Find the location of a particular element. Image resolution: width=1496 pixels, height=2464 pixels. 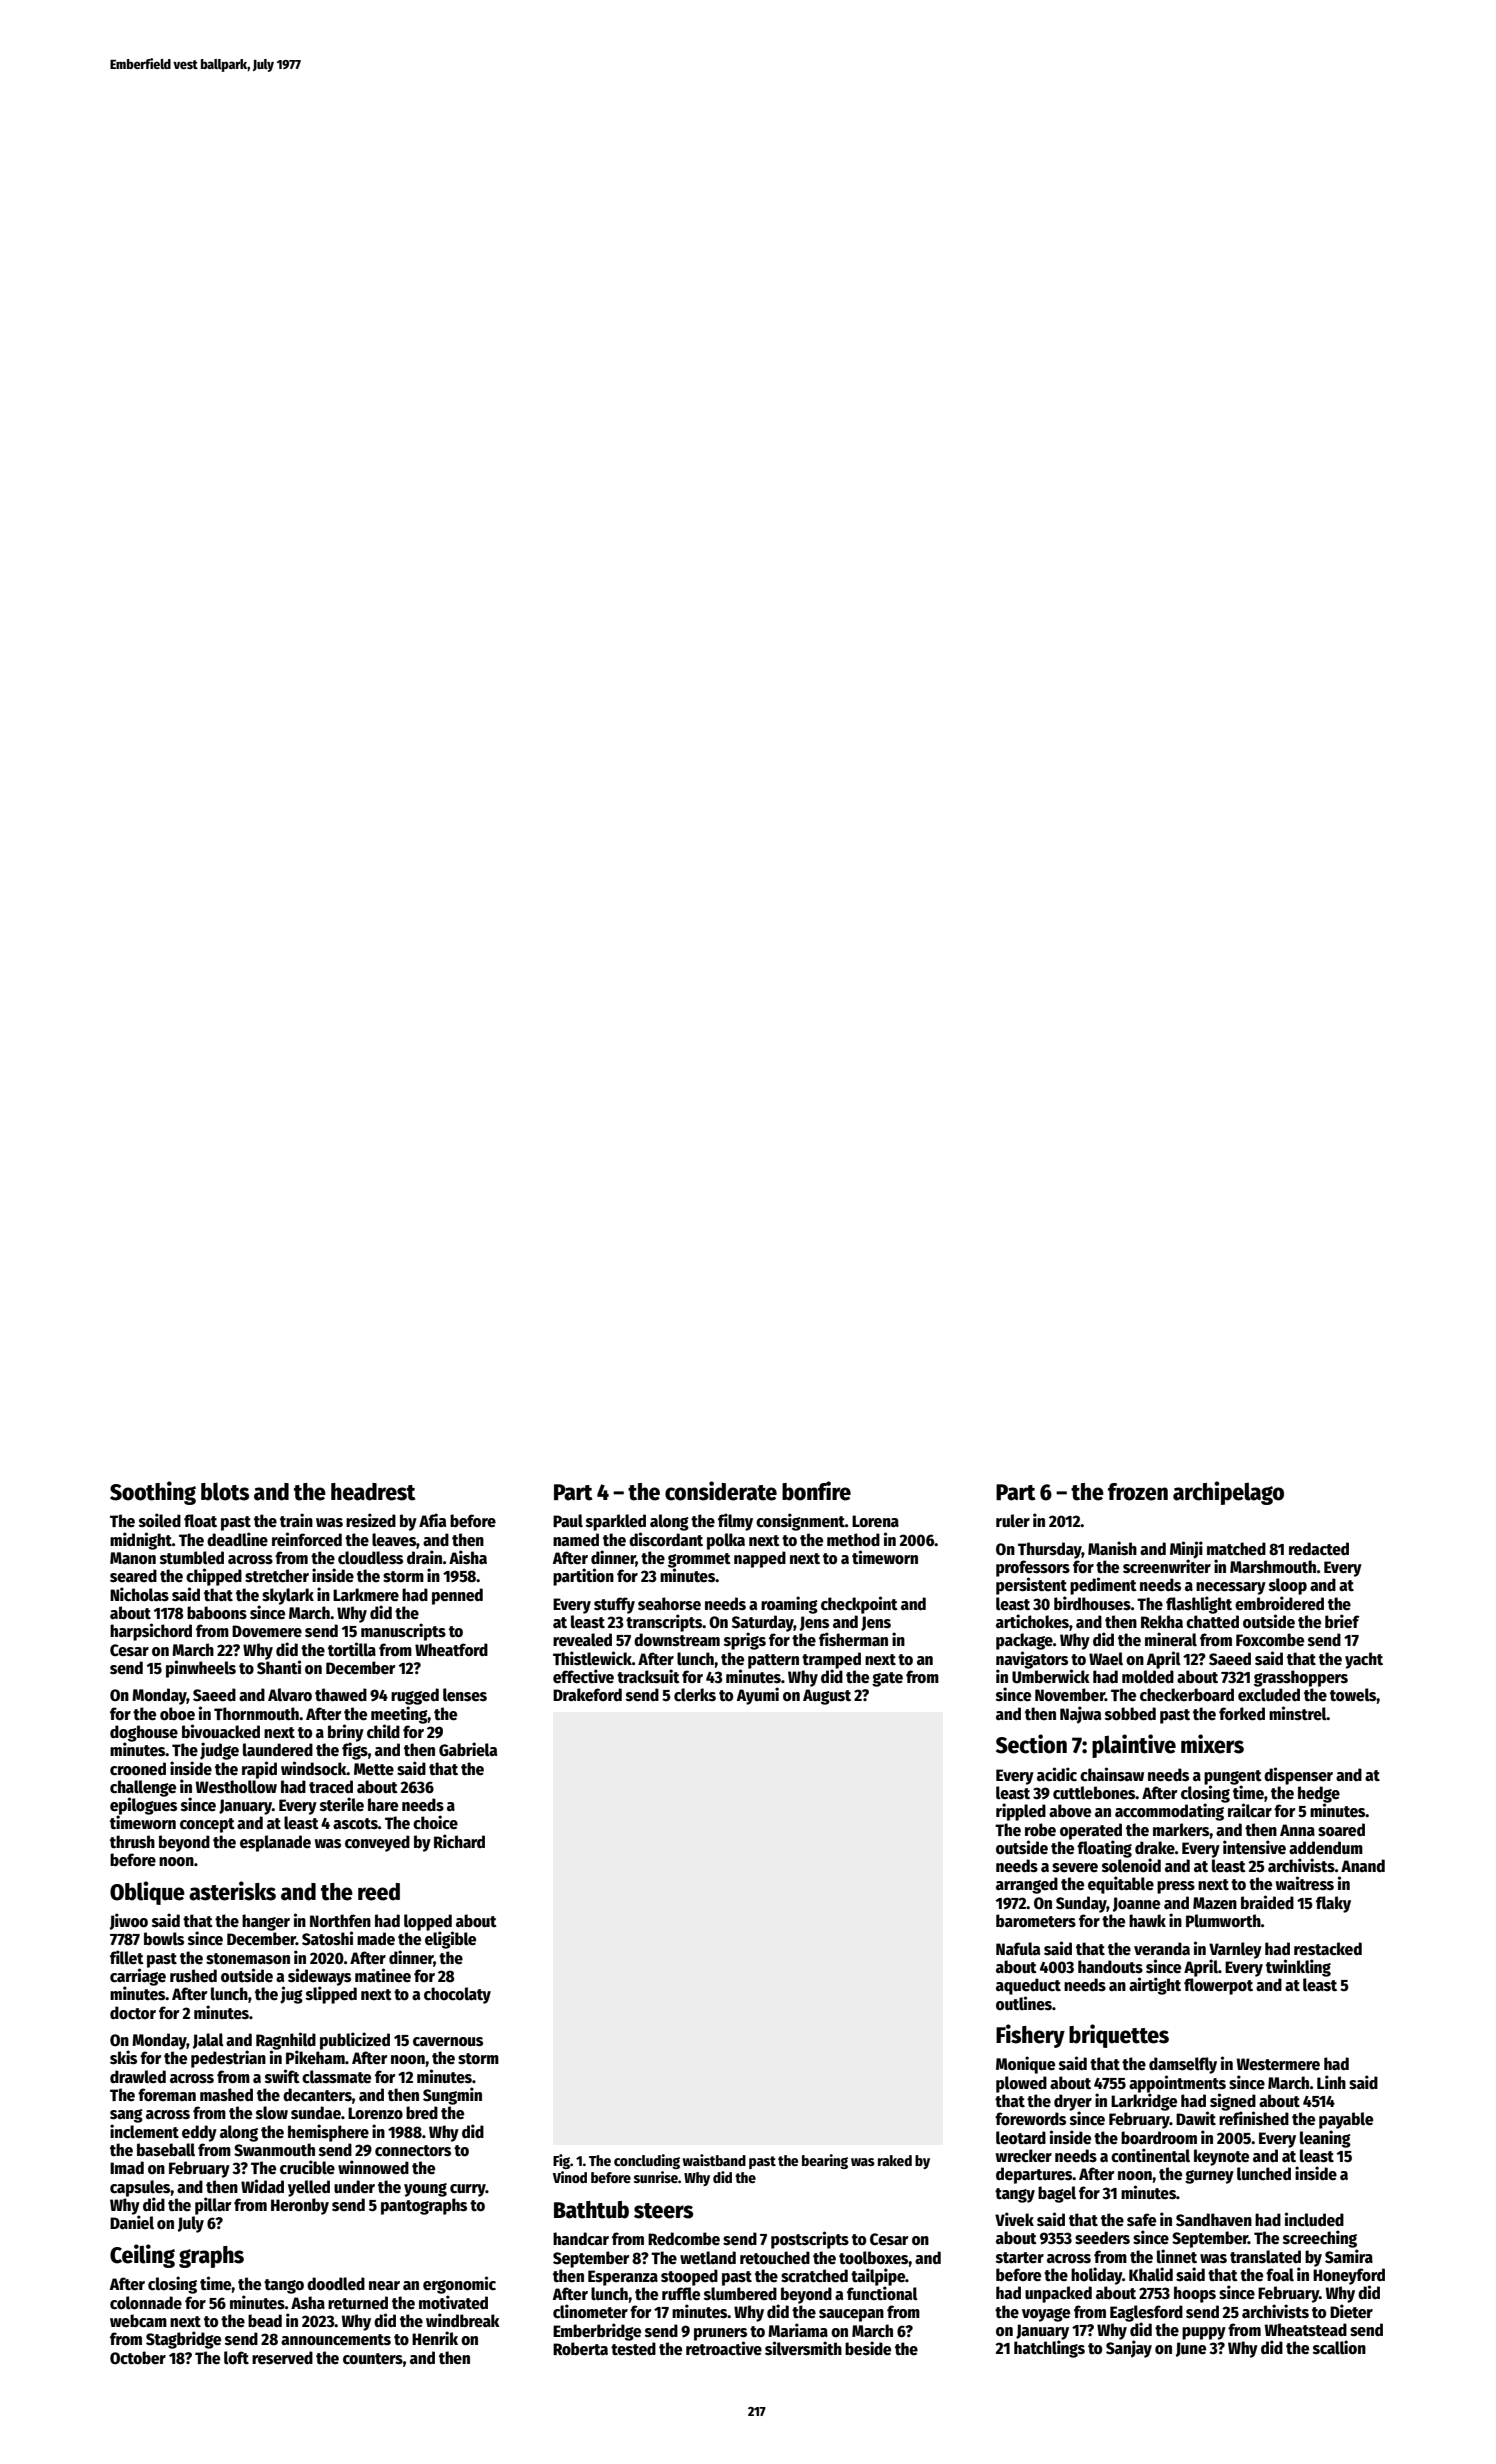

ergonomic is located at coordinates (459, 2285).
